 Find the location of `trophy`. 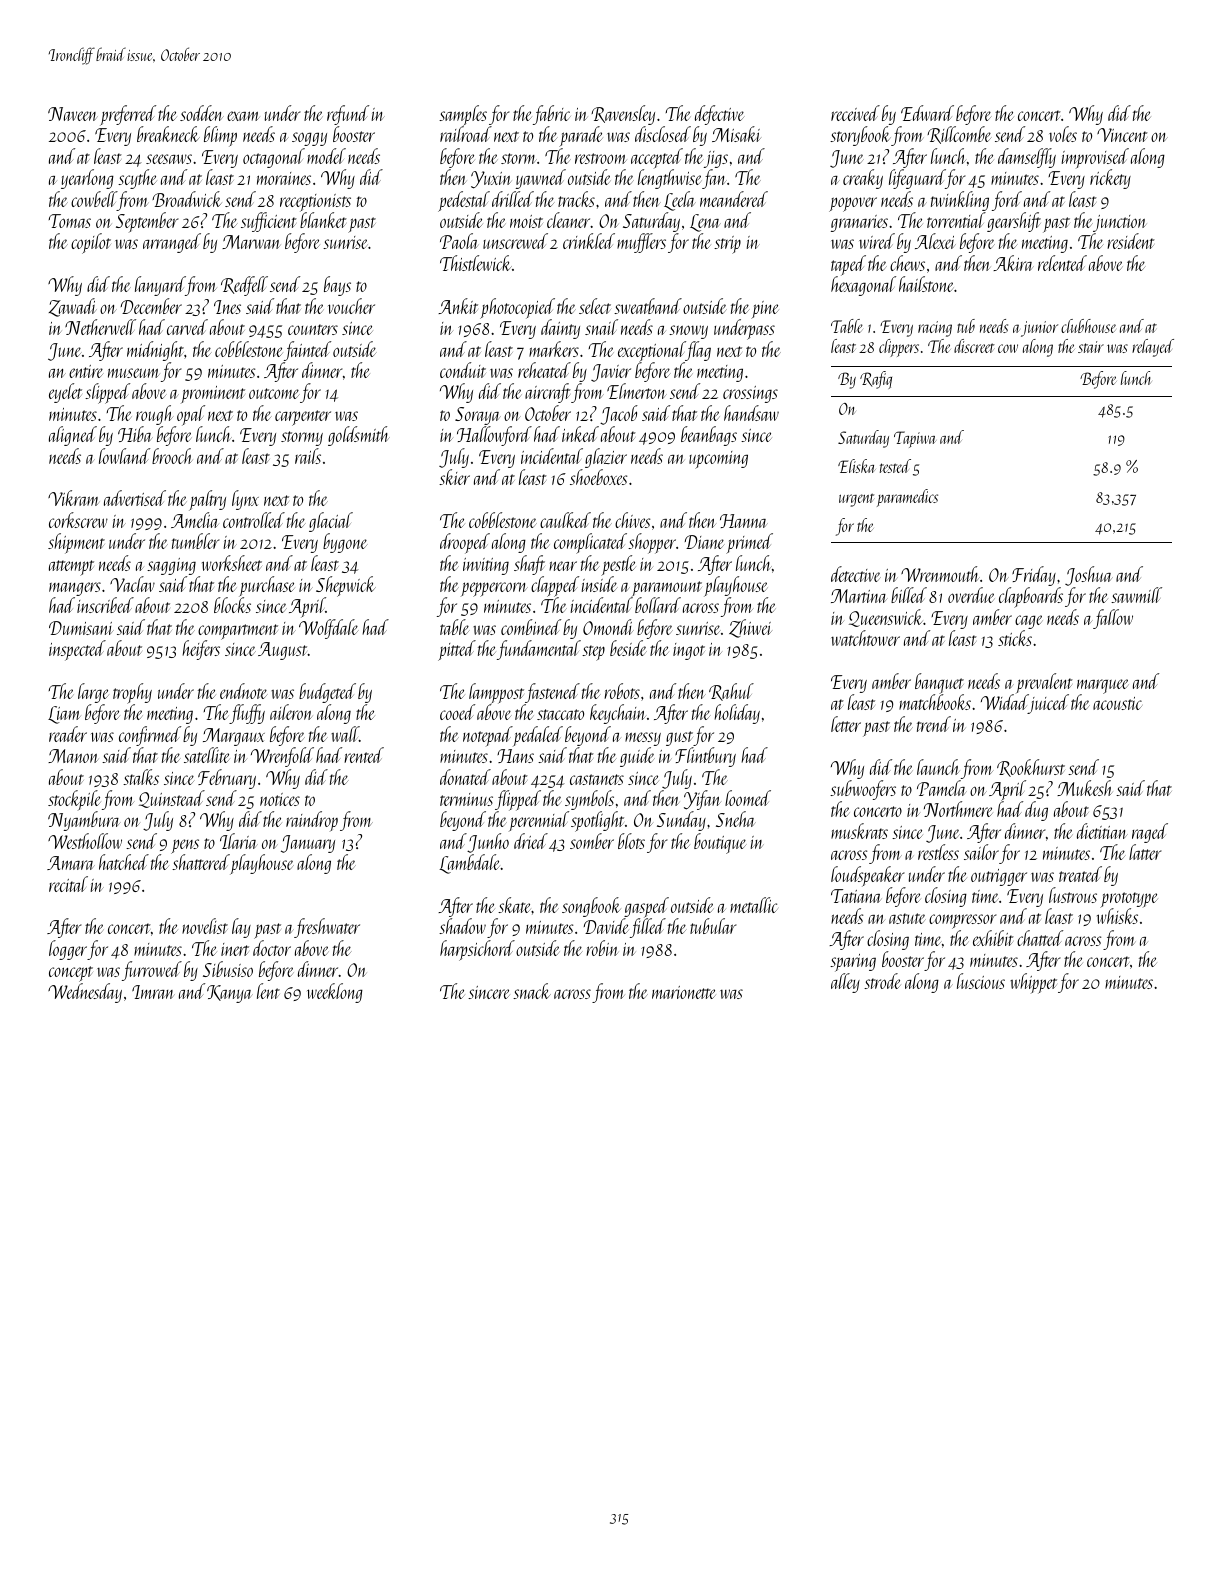

trophy is located at coordinates (132, 694).
